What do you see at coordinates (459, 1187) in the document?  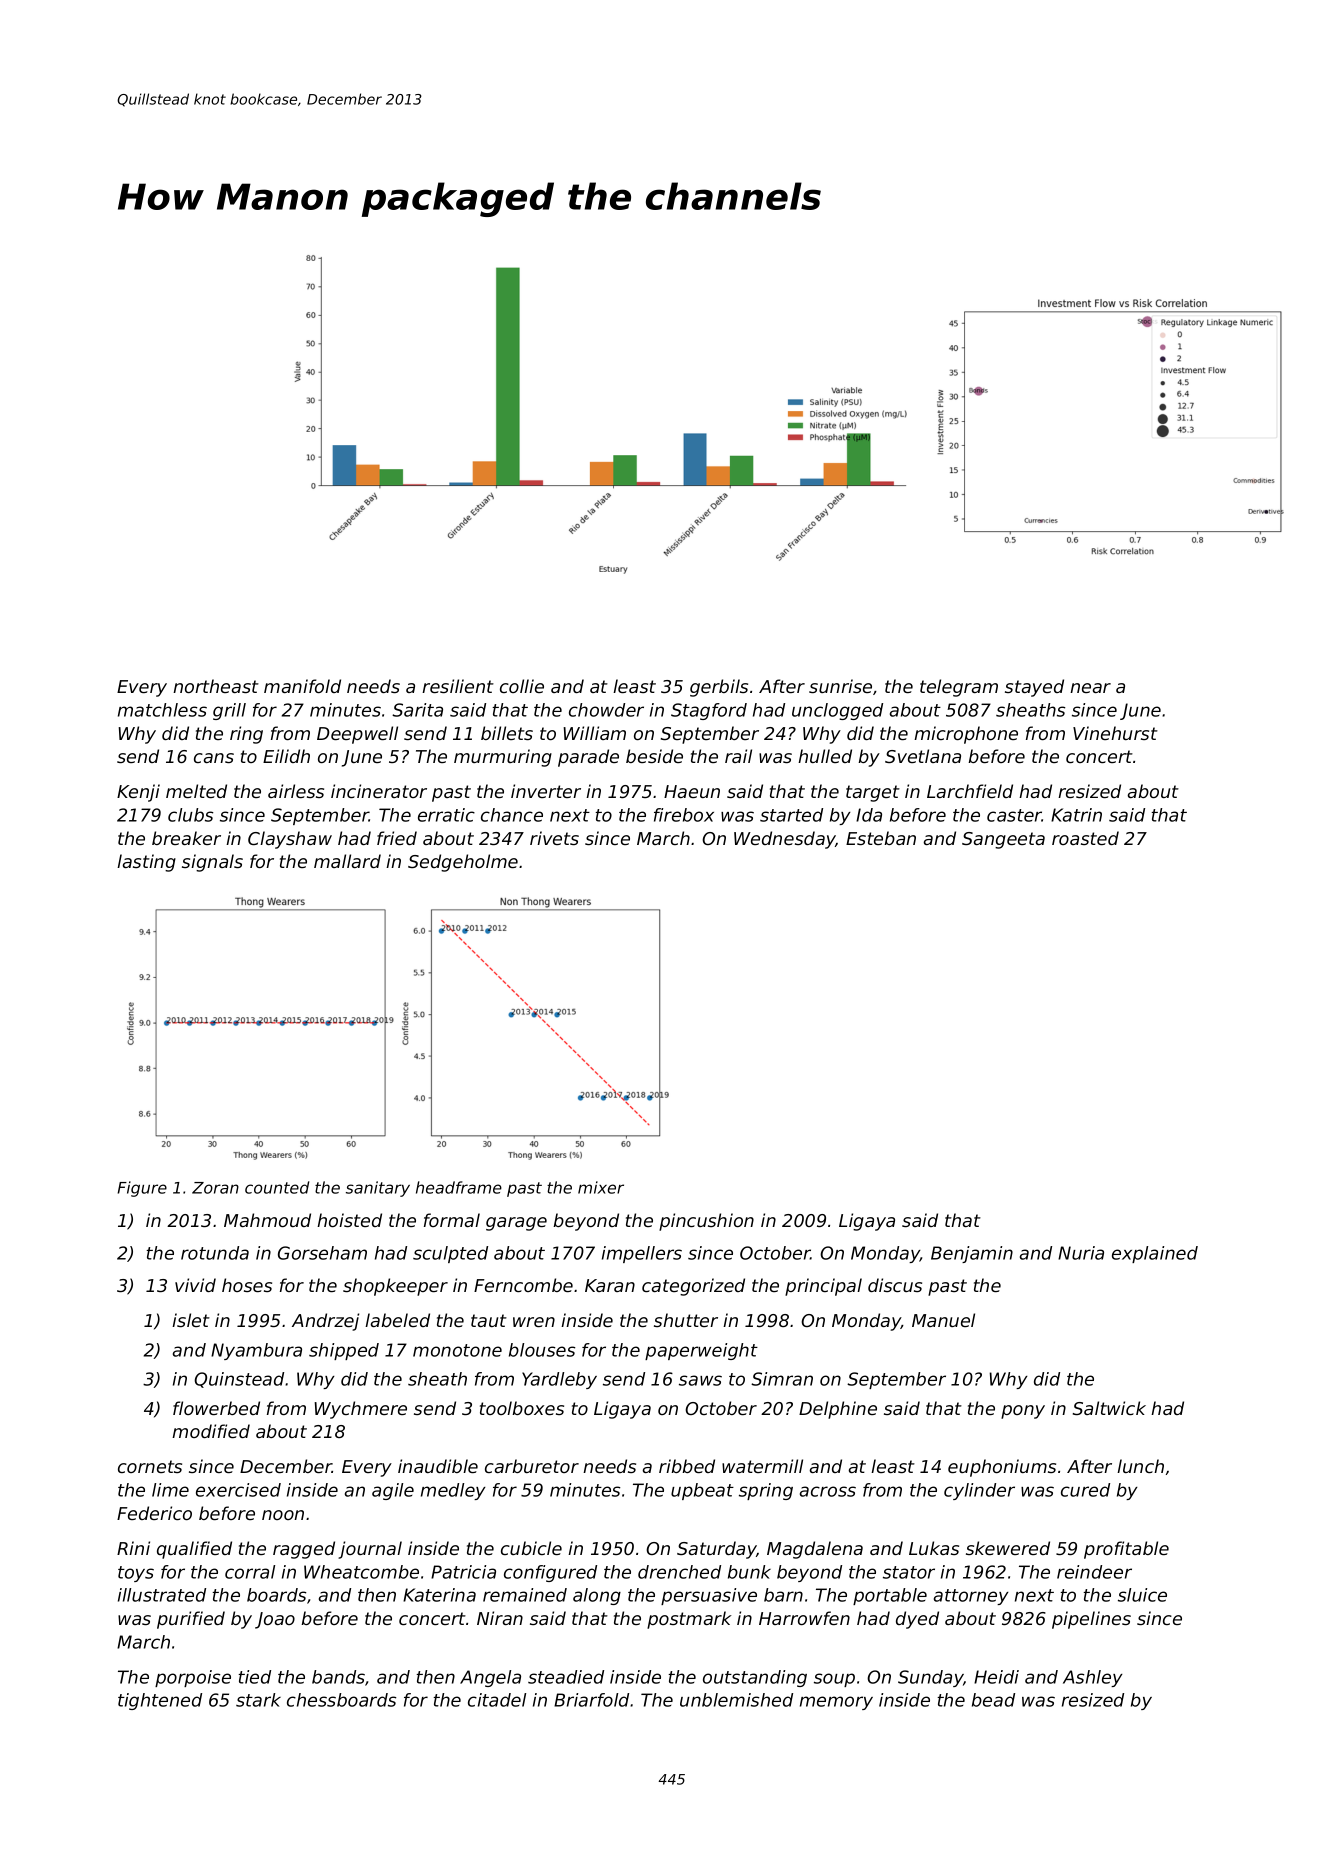 I see `headframe` at bounding box center [459, 1187].
